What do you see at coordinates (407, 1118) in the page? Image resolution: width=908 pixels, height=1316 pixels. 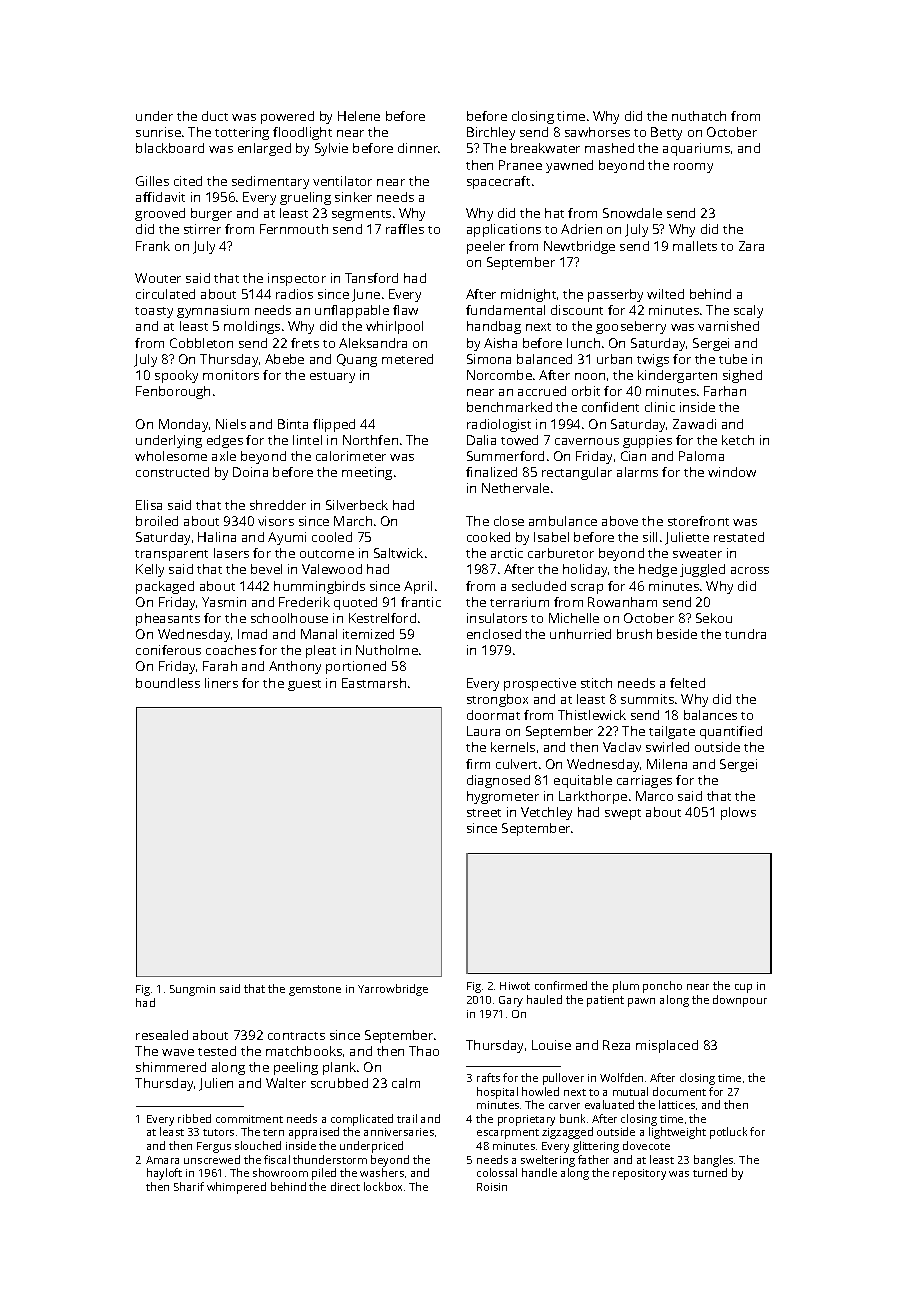 I see `trail` at bounding box center [407, 1118].
